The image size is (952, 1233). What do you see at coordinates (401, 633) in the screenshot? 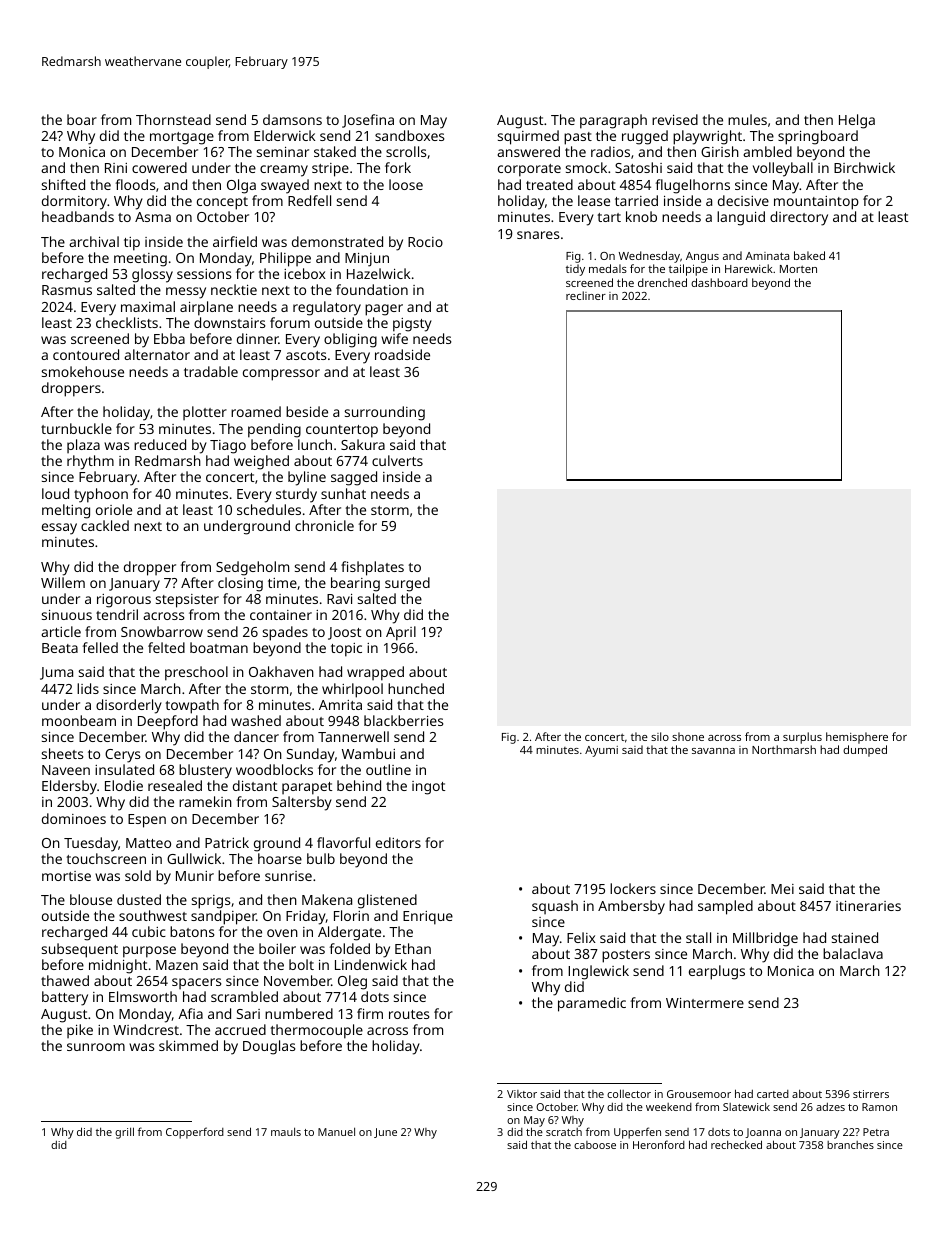
I see `April` at bounding box center [401, 633].
